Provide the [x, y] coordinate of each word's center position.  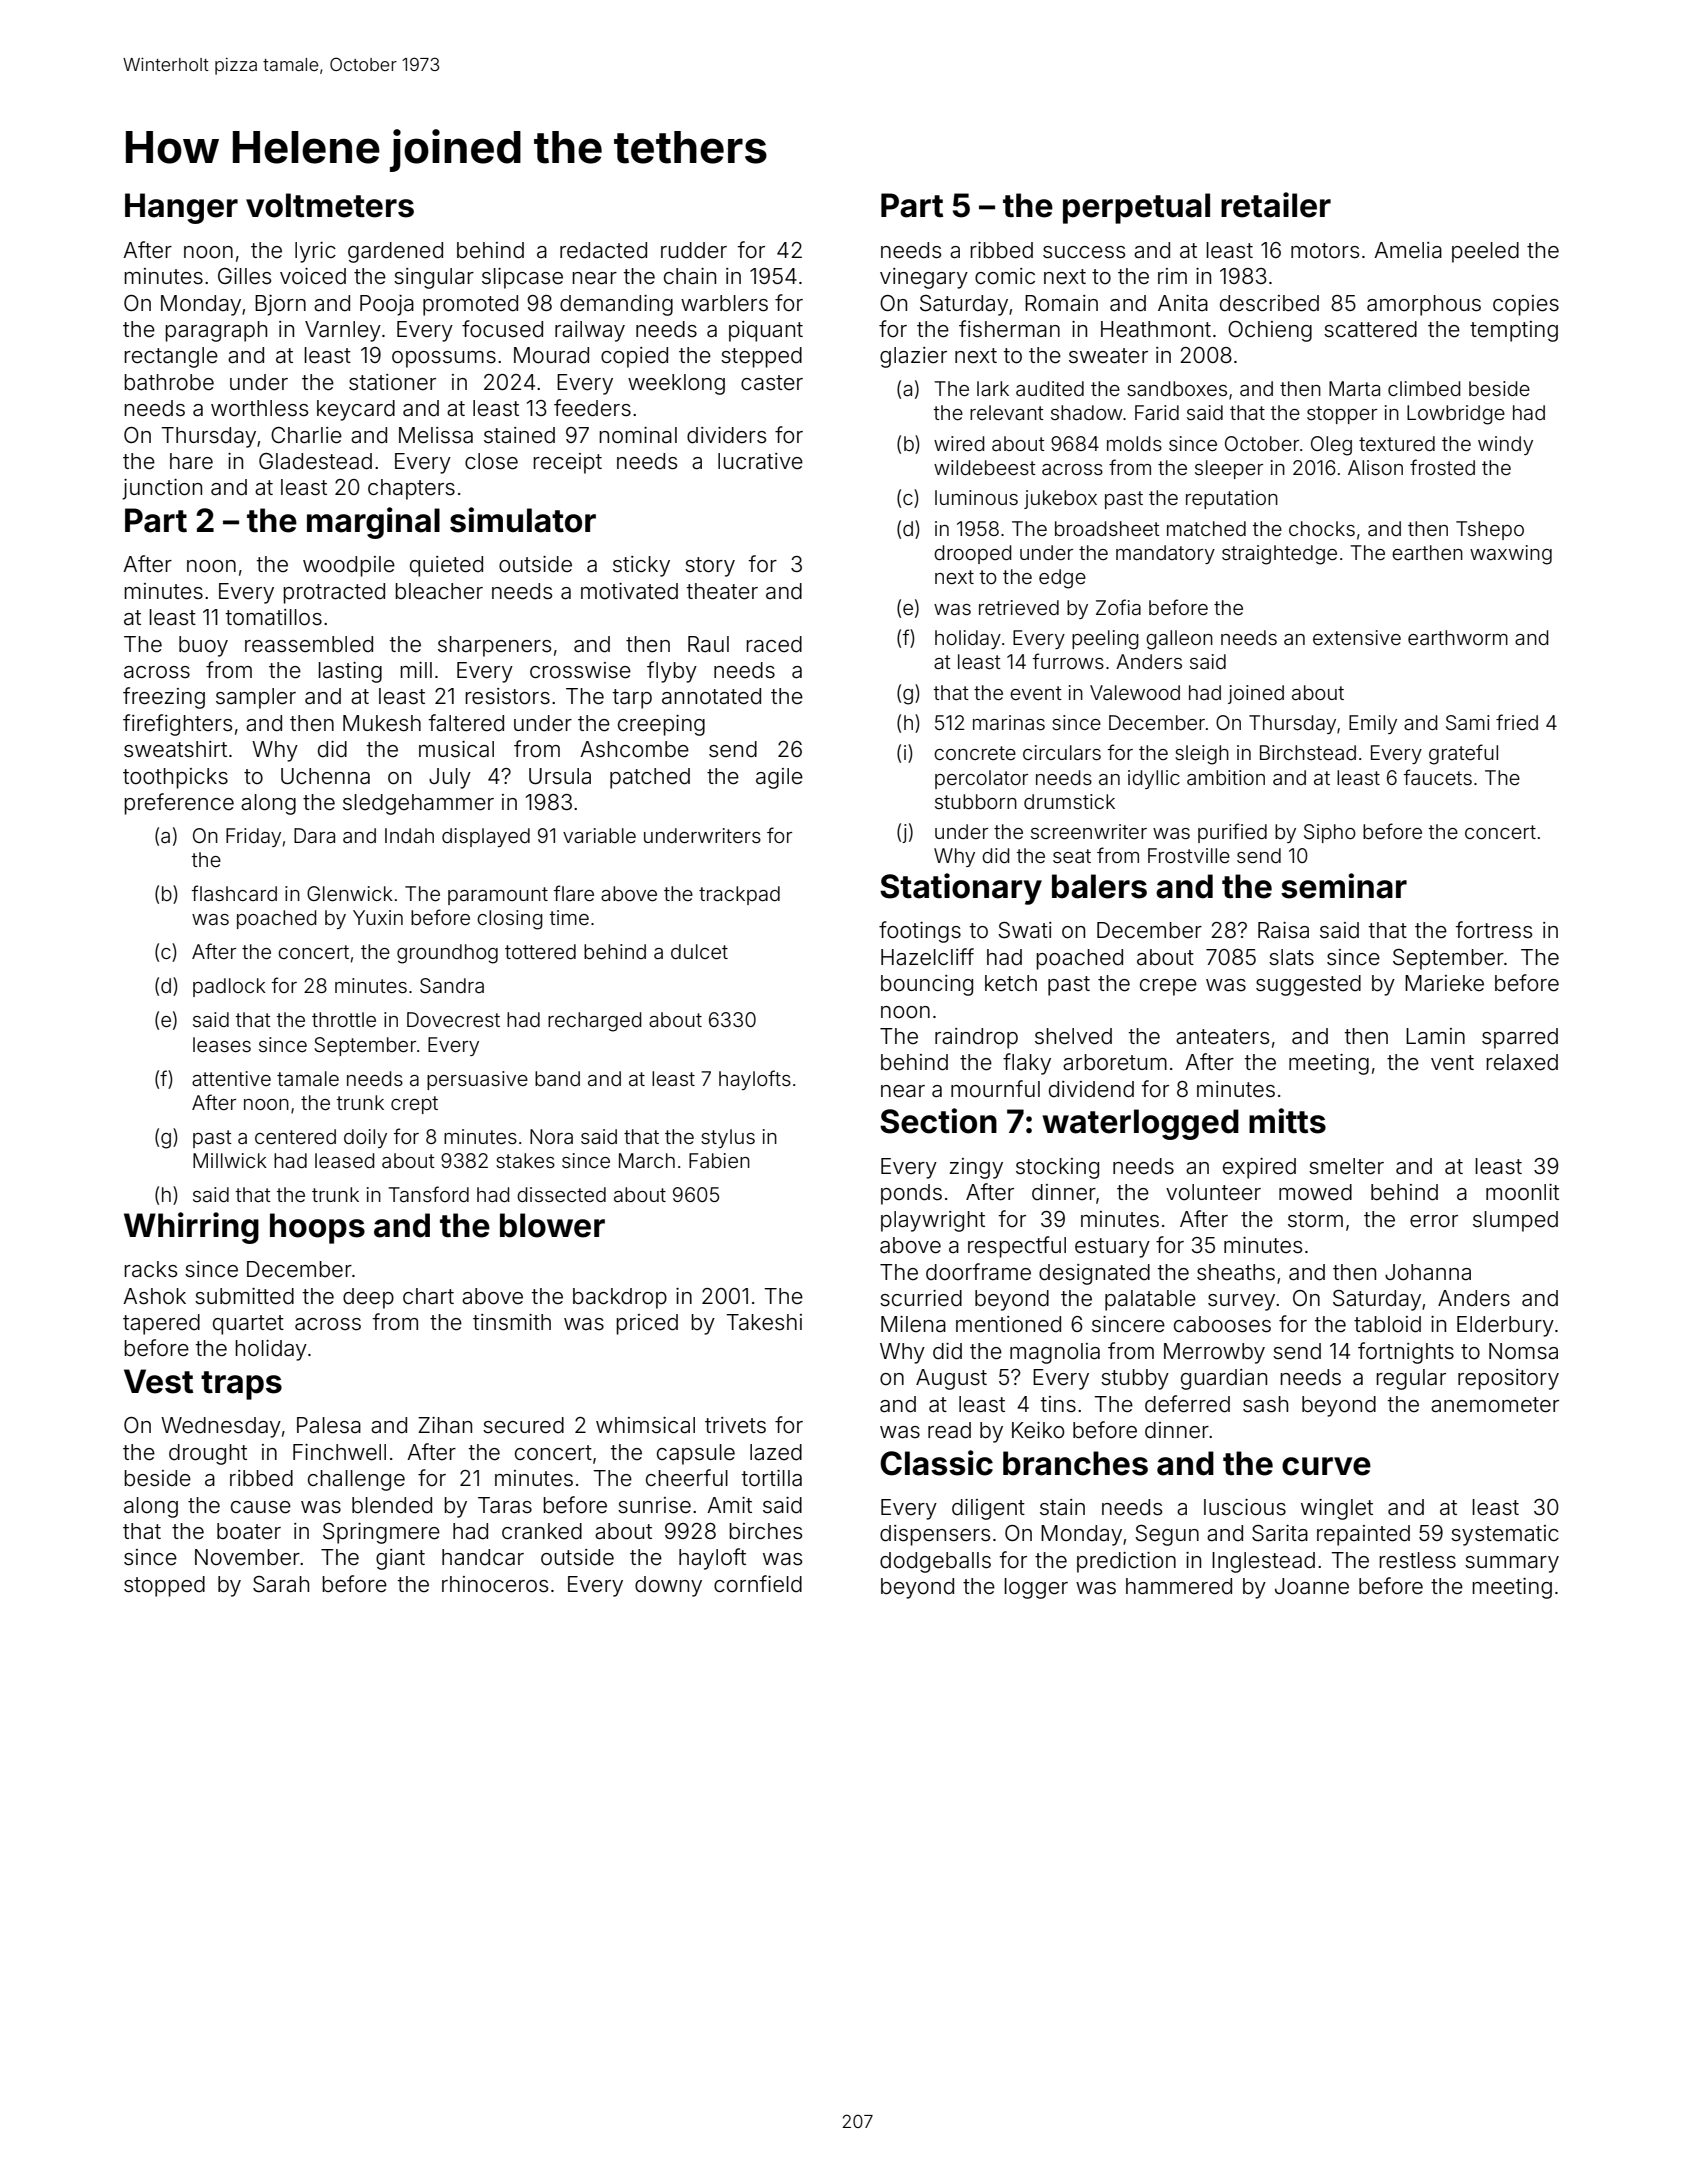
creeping [661, 725]
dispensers [935, 1535]
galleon [1179, 640]
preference [179, 804]
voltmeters [330, 205]
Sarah [281, 1584]
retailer [1276, 205]
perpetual [1136, 208]
